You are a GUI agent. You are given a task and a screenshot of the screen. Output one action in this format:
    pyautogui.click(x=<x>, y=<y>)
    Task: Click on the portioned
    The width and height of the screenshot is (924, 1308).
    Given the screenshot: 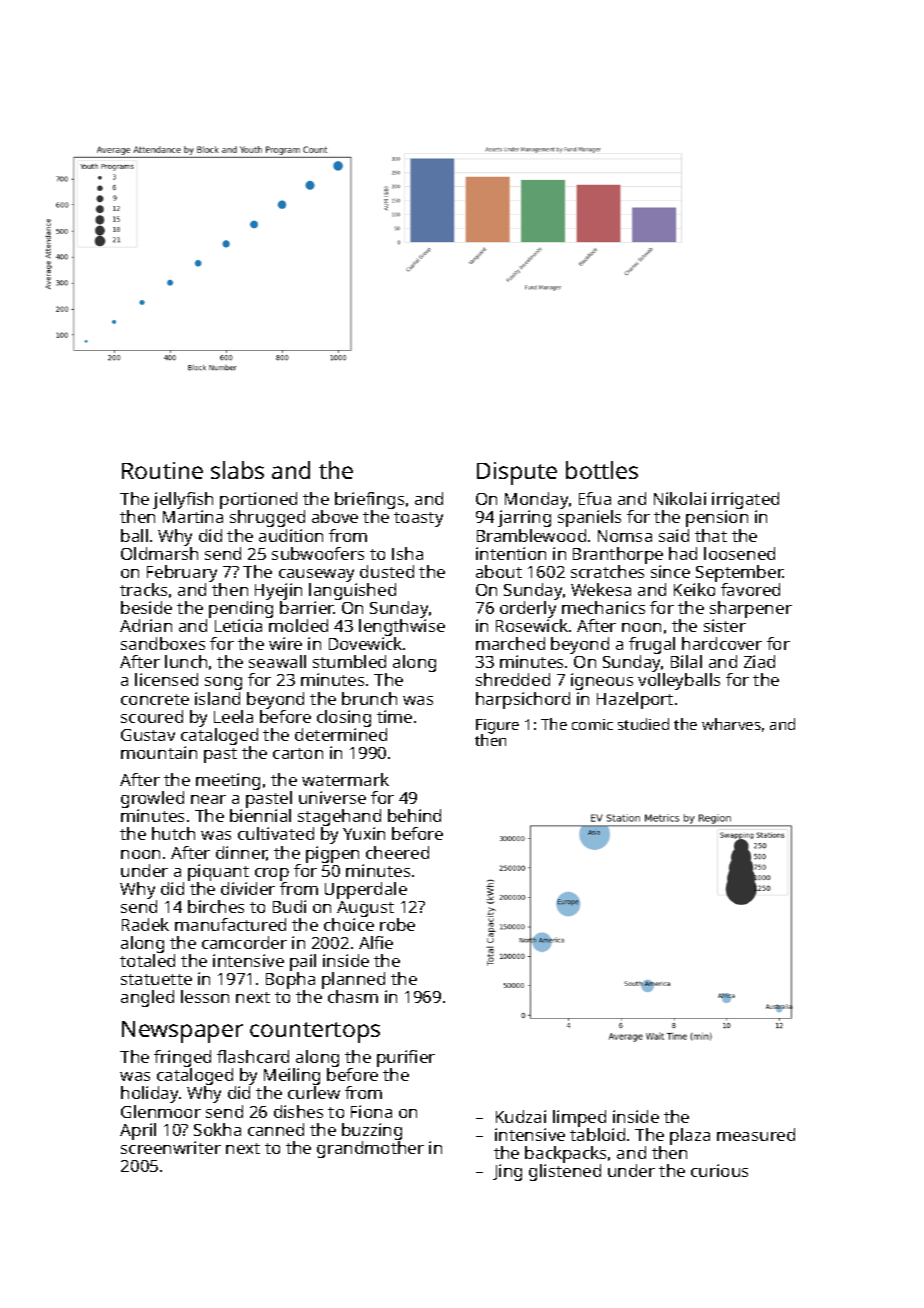 What is the action you would take?
    pyautogui.click(x=258, y=500)
